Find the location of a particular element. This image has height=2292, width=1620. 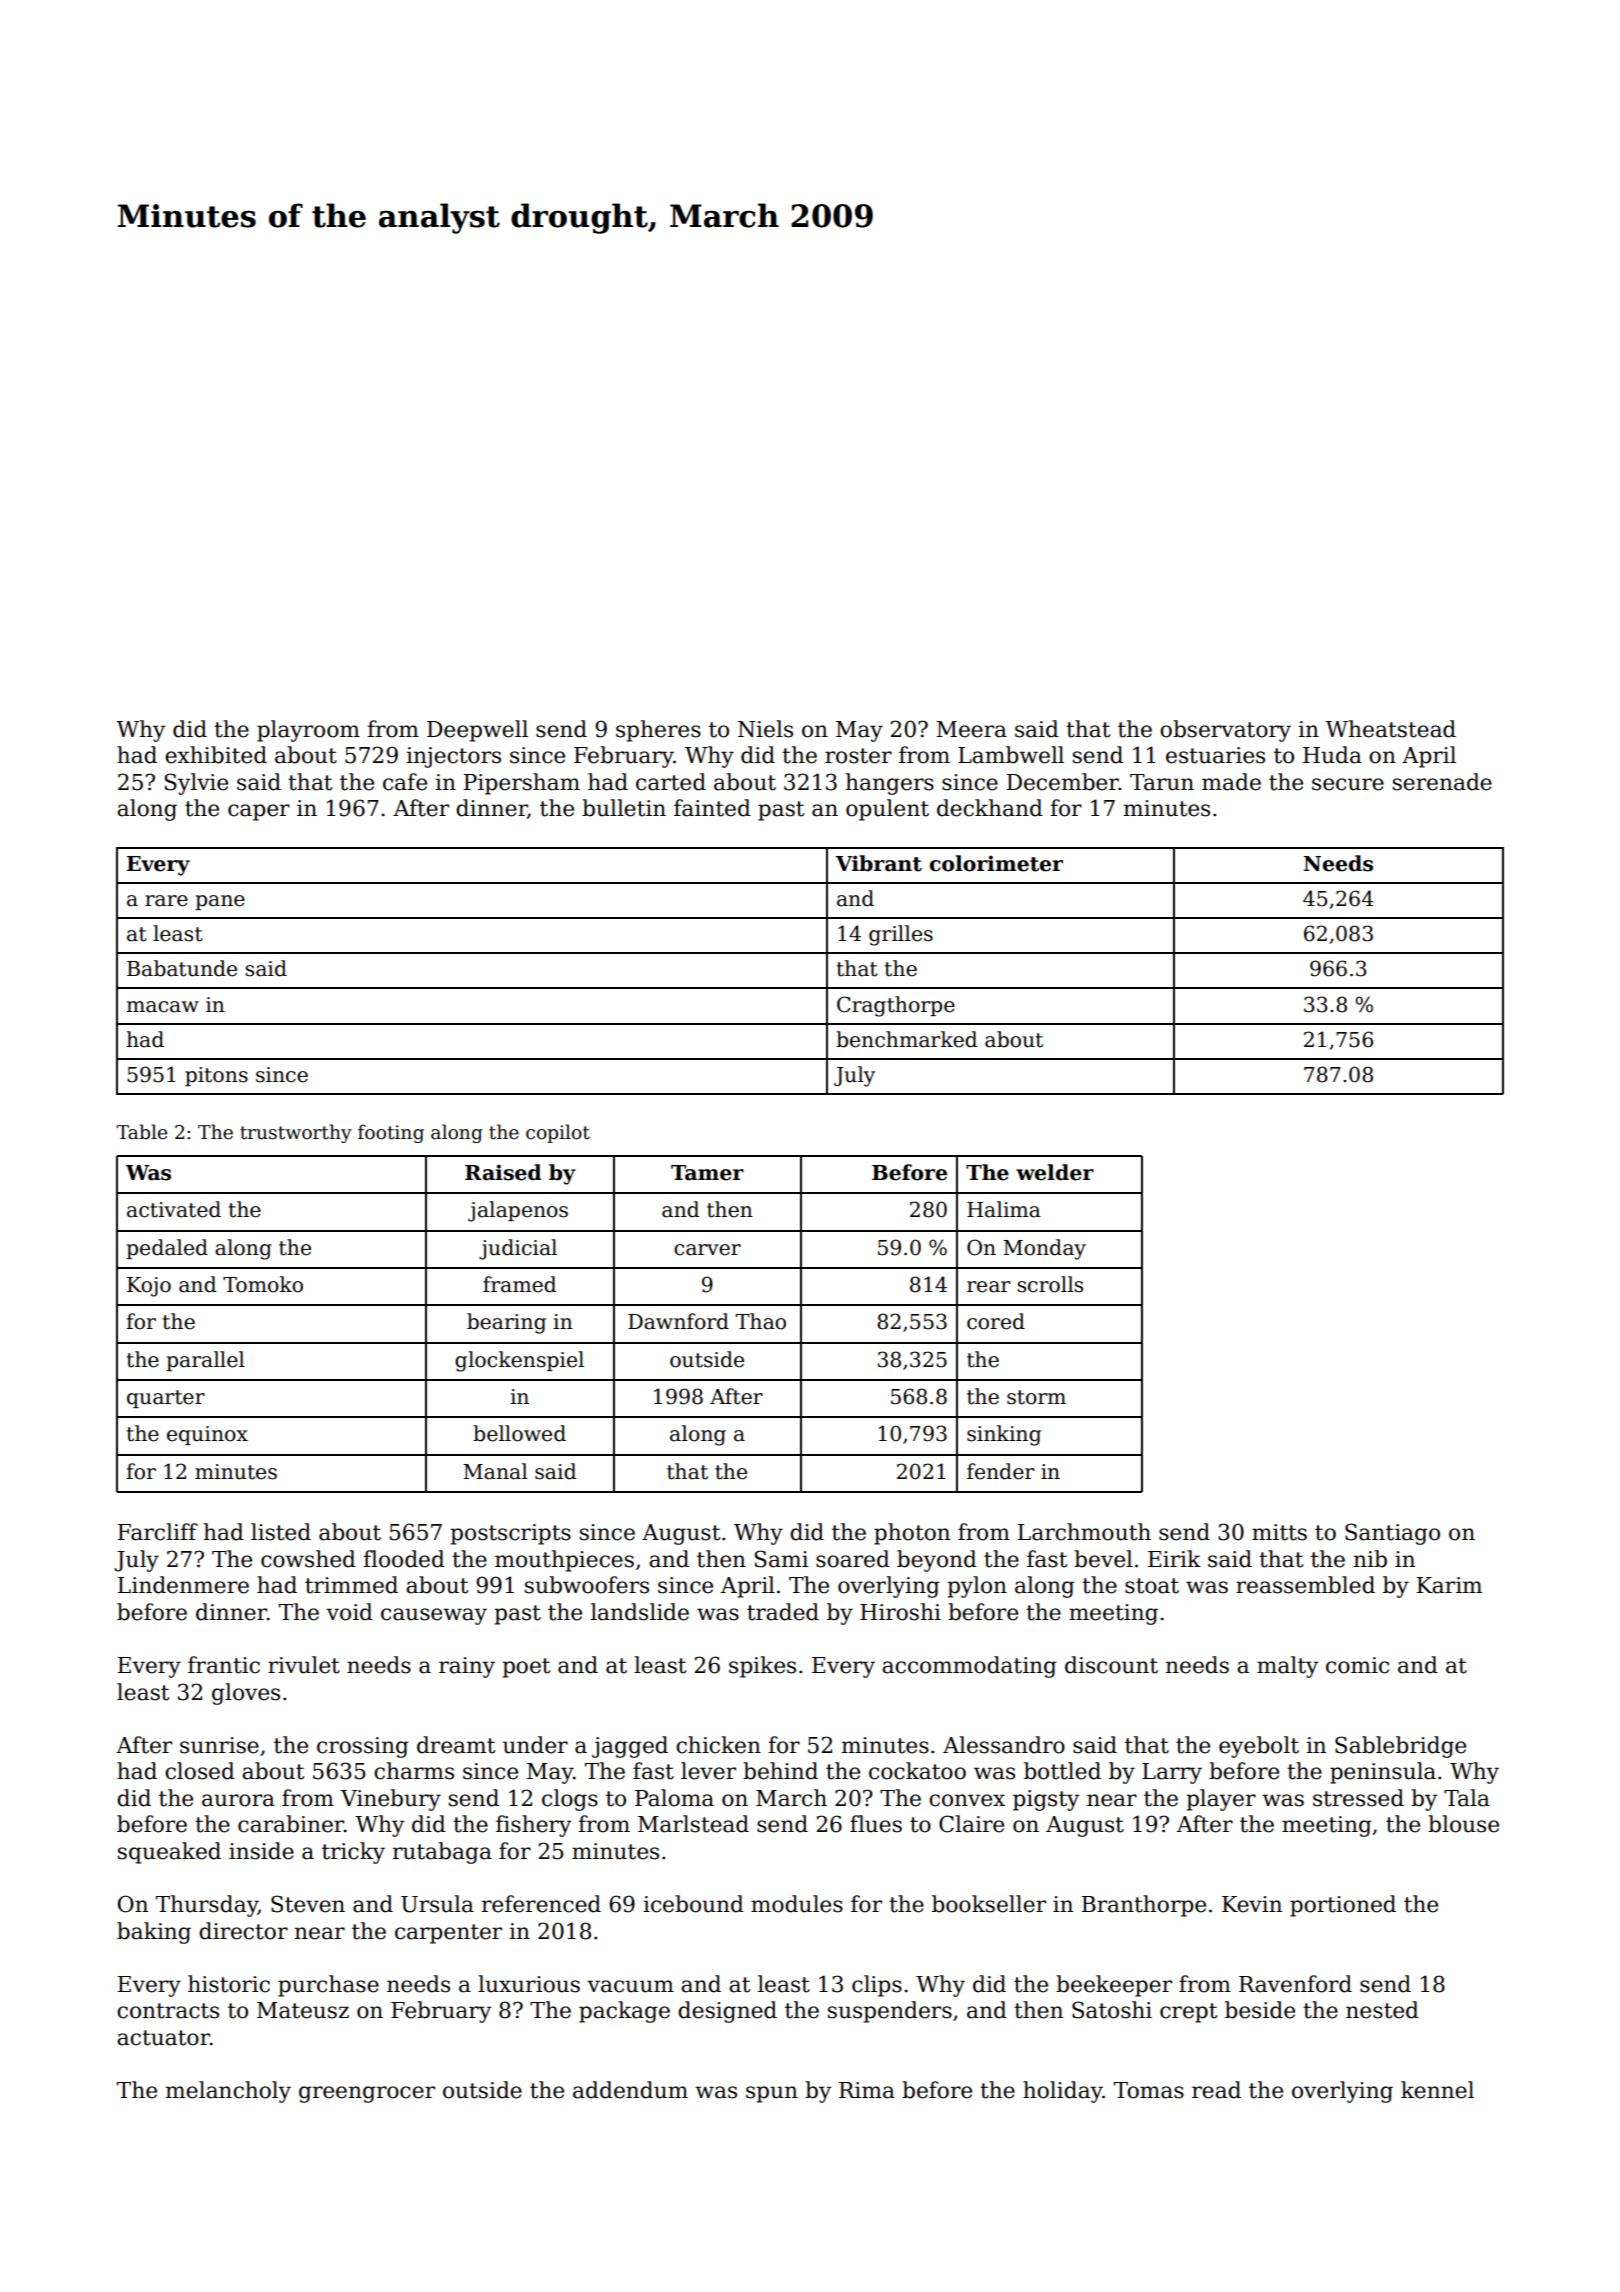

director is located at coordinates (243, 1931).
